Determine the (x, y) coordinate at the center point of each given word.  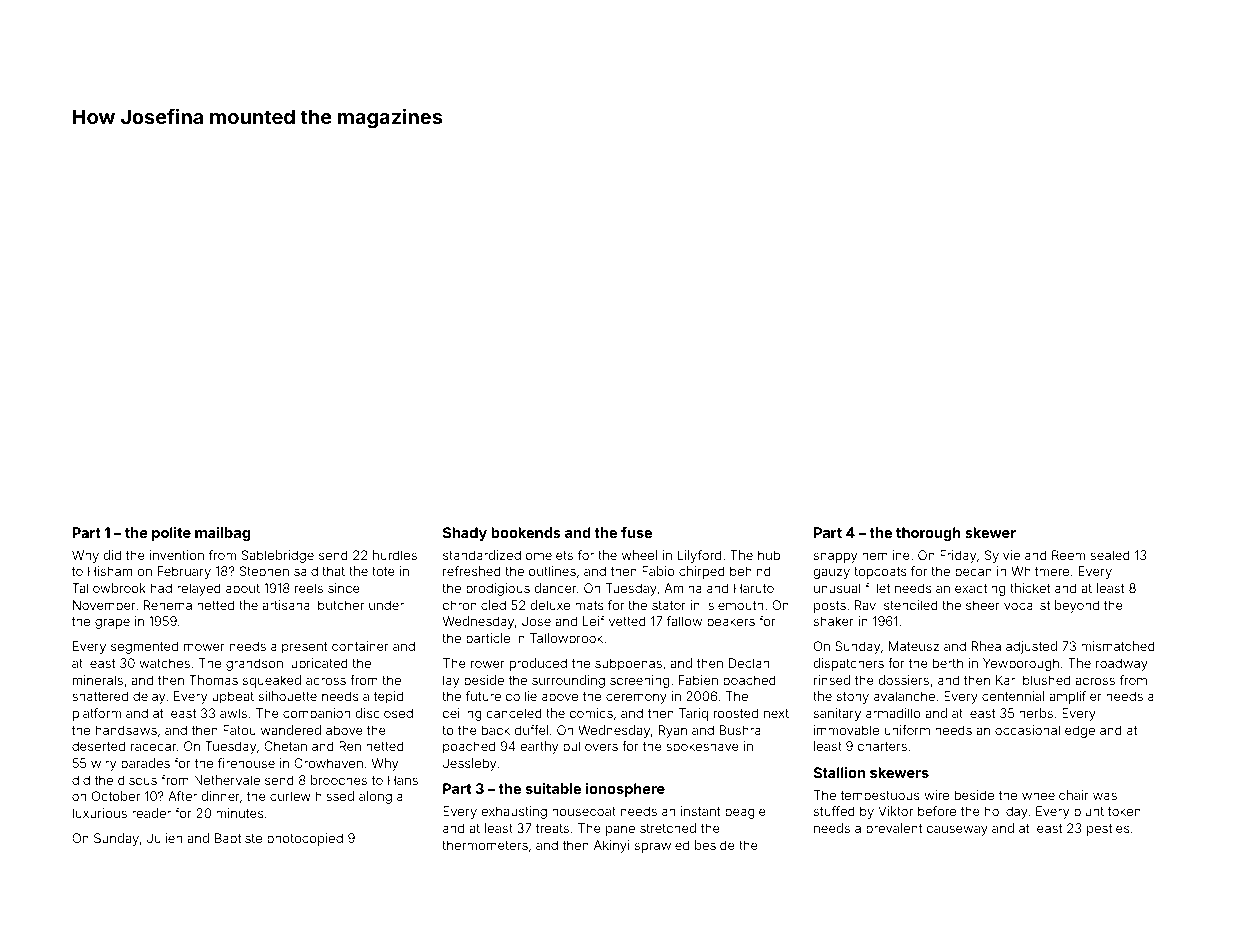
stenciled (911, 605)
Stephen (264, 572)
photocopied (305, 839)
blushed (1046, 680)
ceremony (636, 698)
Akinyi (611, 846)
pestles (1108, 829)
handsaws (126, 730)
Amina (683, 588)
